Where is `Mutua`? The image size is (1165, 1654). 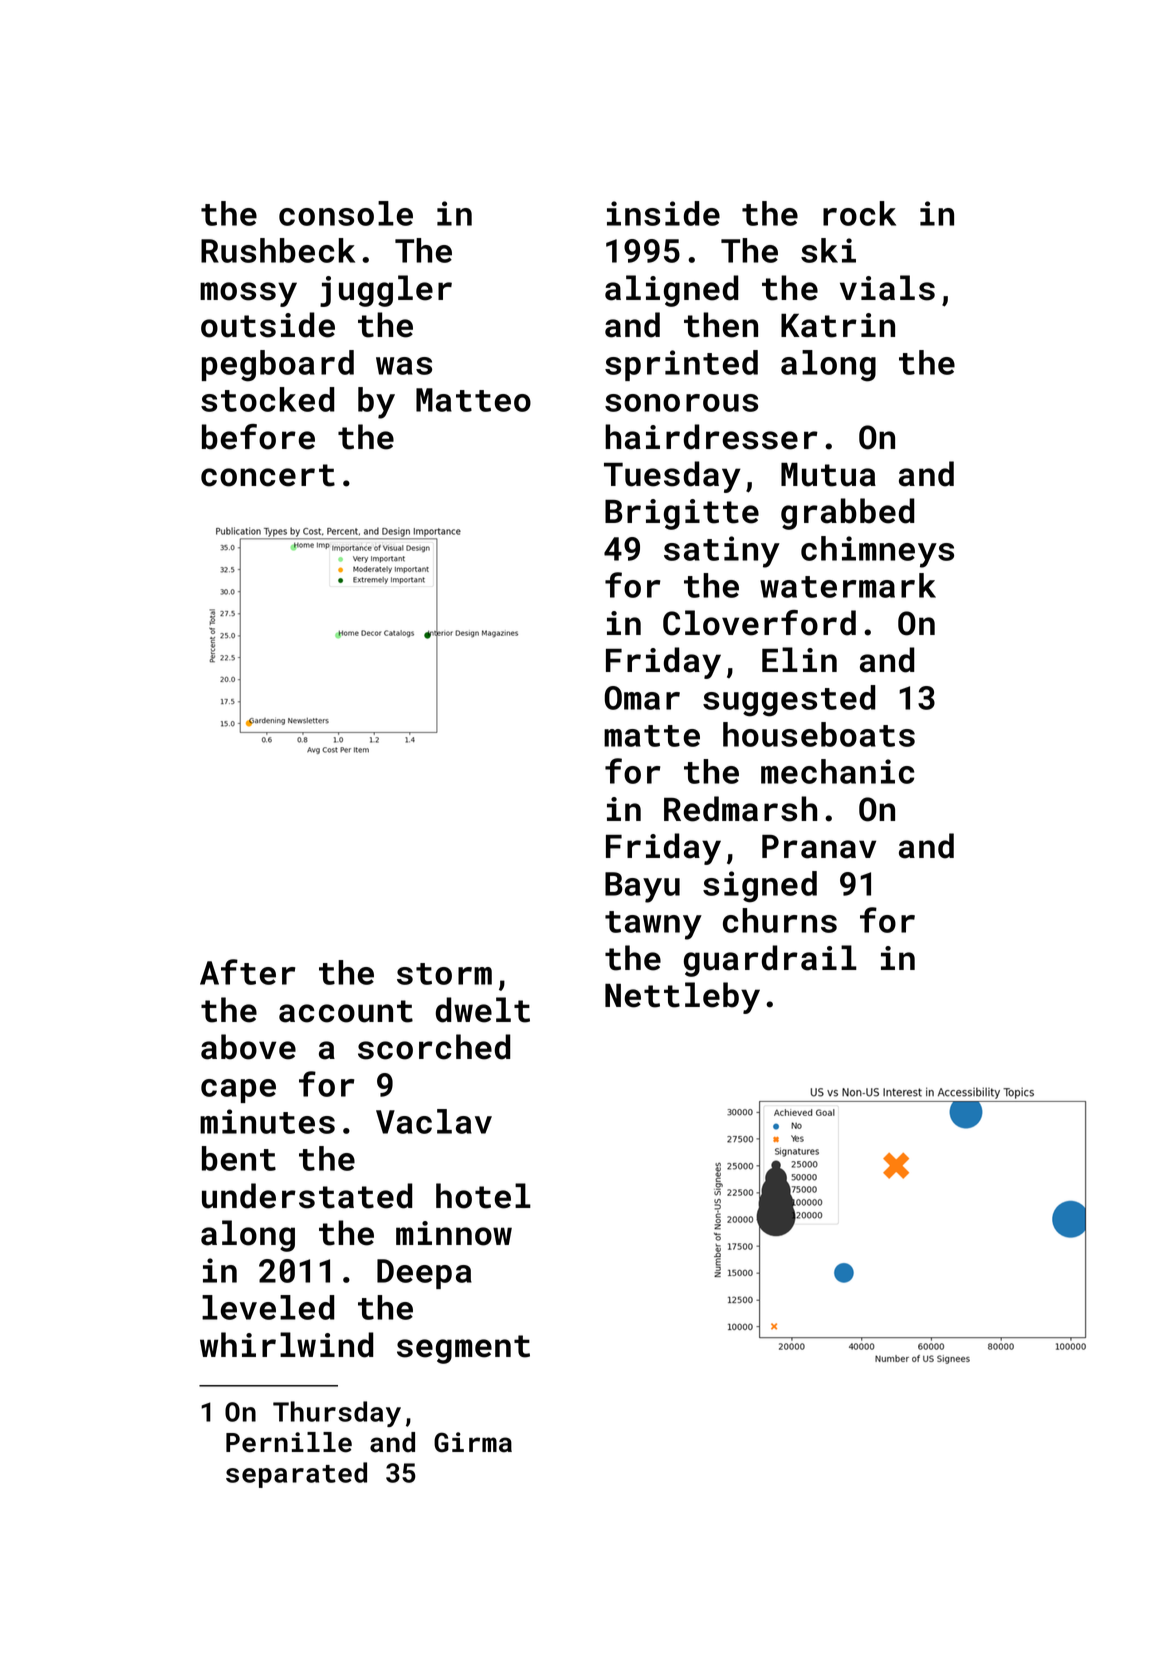 Mutua is located at coordinates (828, 474).
